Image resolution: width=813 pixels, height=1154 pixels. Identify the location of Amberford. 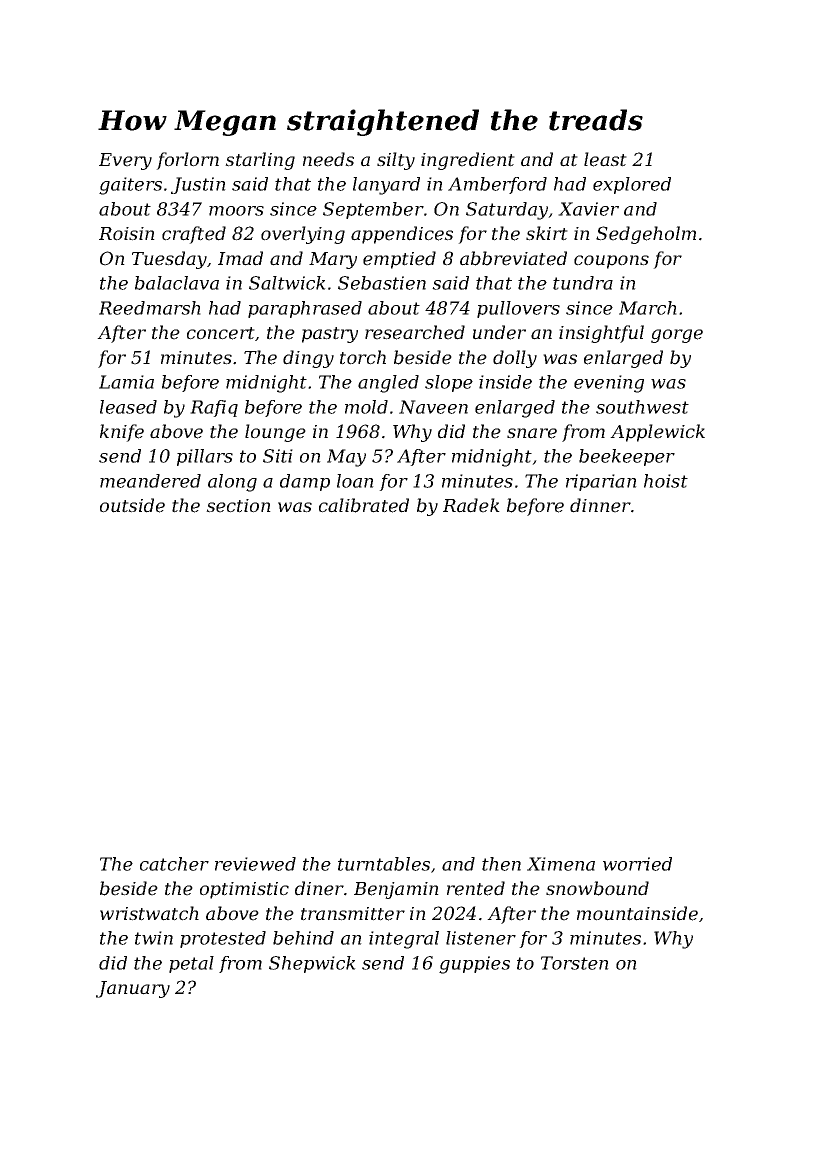
(497, 185).
